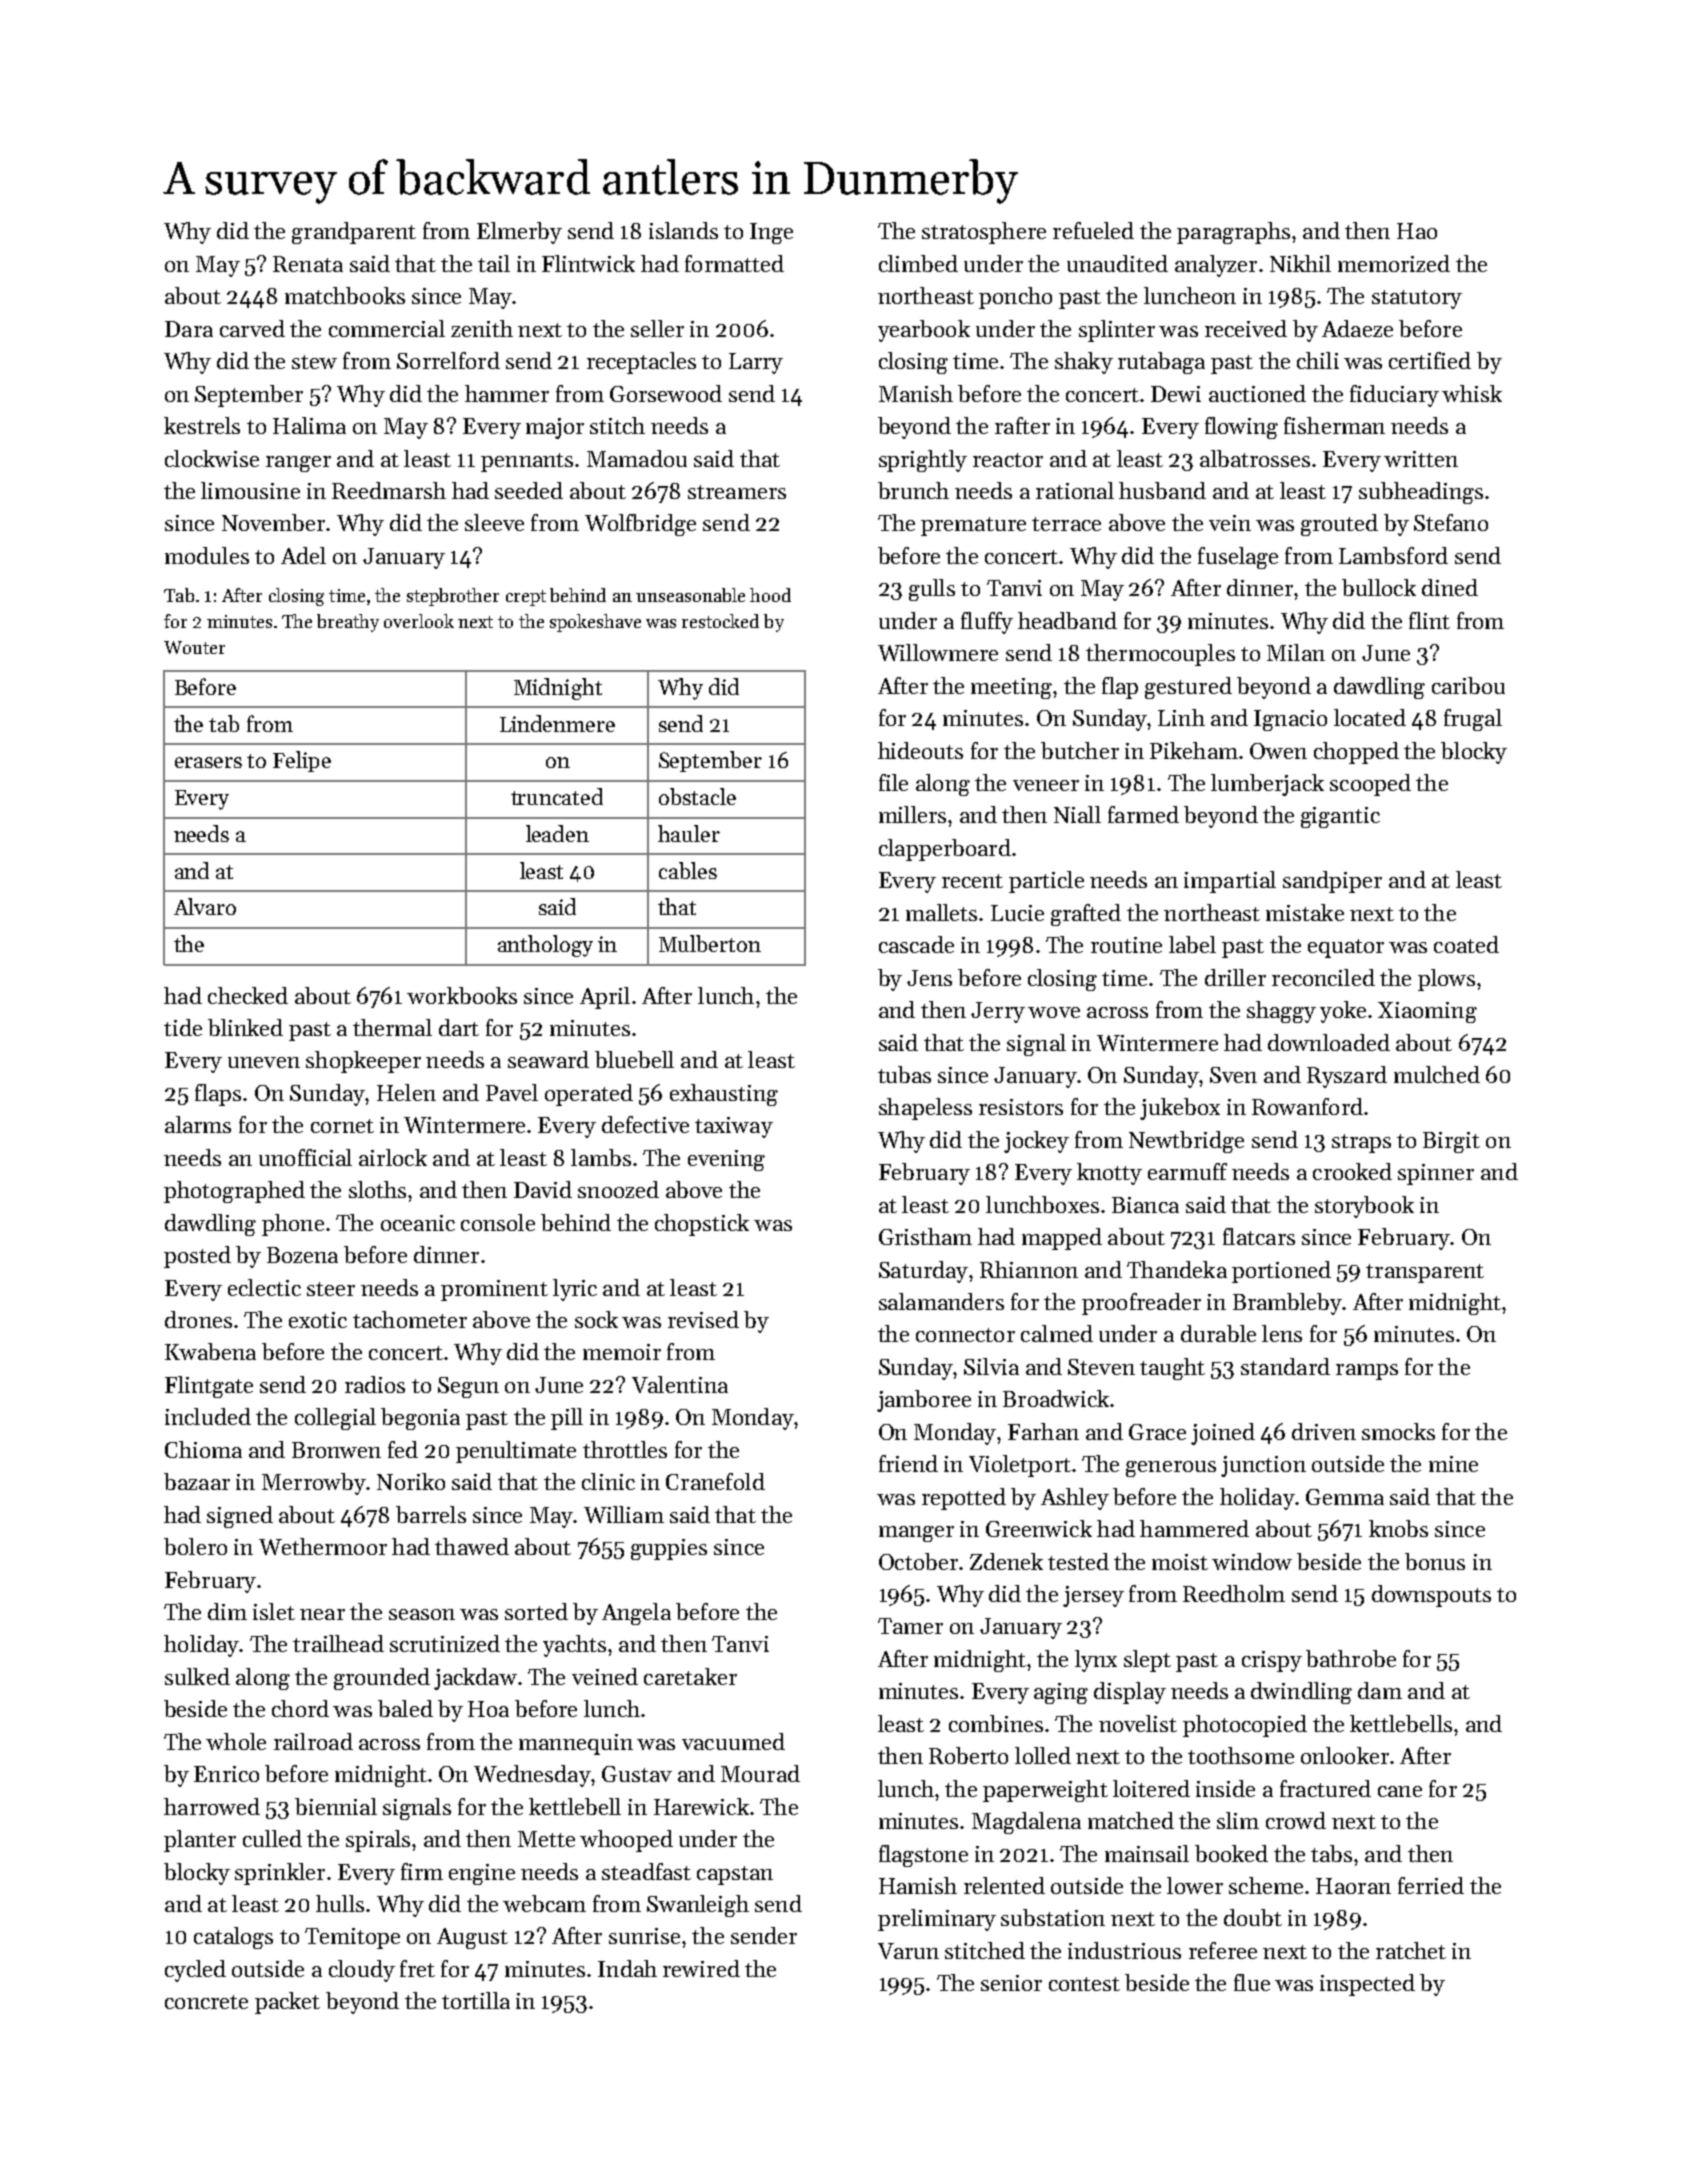 This image has width=1683, height=2178. I want to click on islands, so click(683, 230).
